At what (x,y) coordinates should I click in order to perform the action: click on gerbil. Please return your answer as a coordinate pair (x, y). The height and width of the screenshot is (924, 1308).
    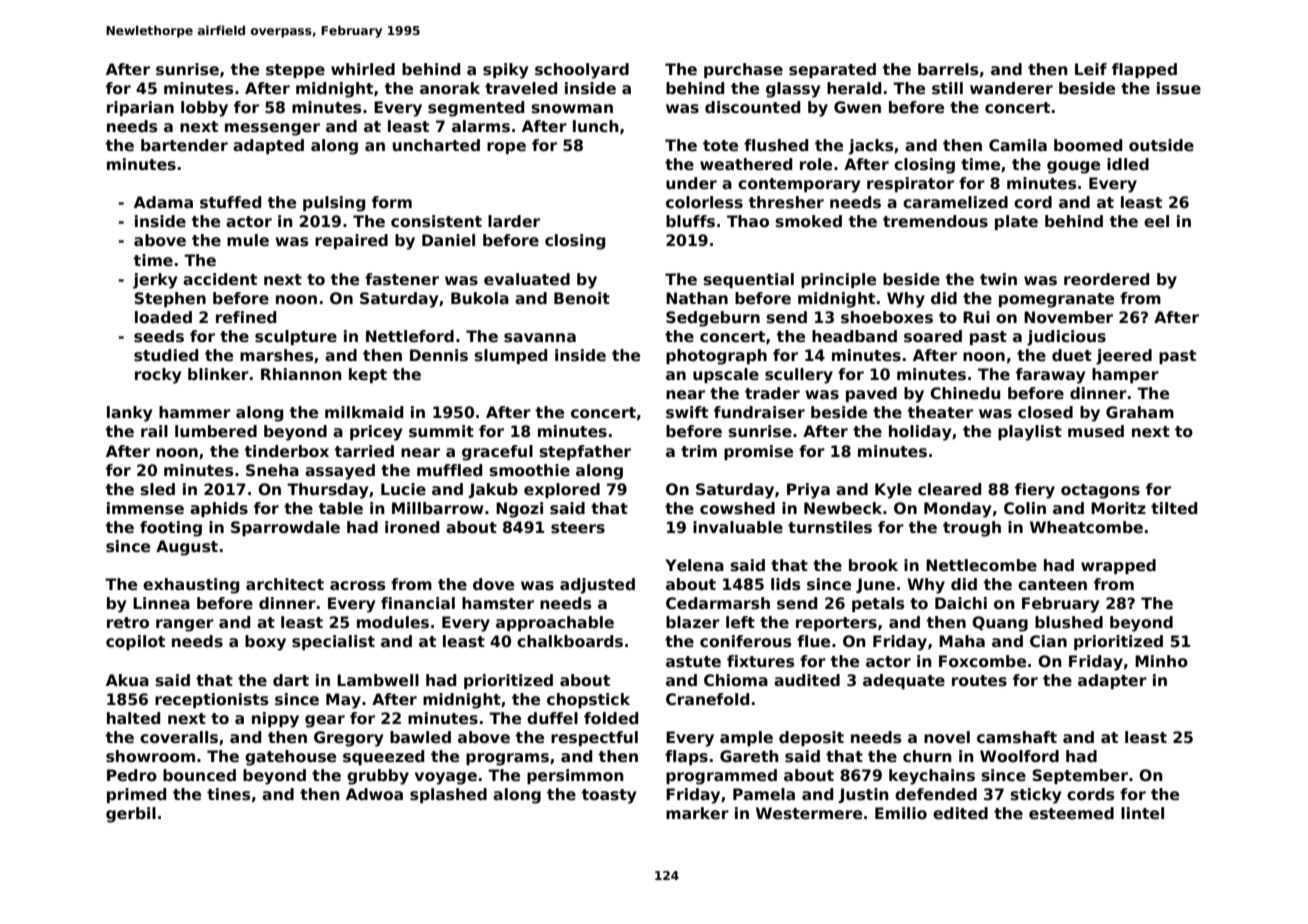
    Looking at the image, I should click on (131, 815).
